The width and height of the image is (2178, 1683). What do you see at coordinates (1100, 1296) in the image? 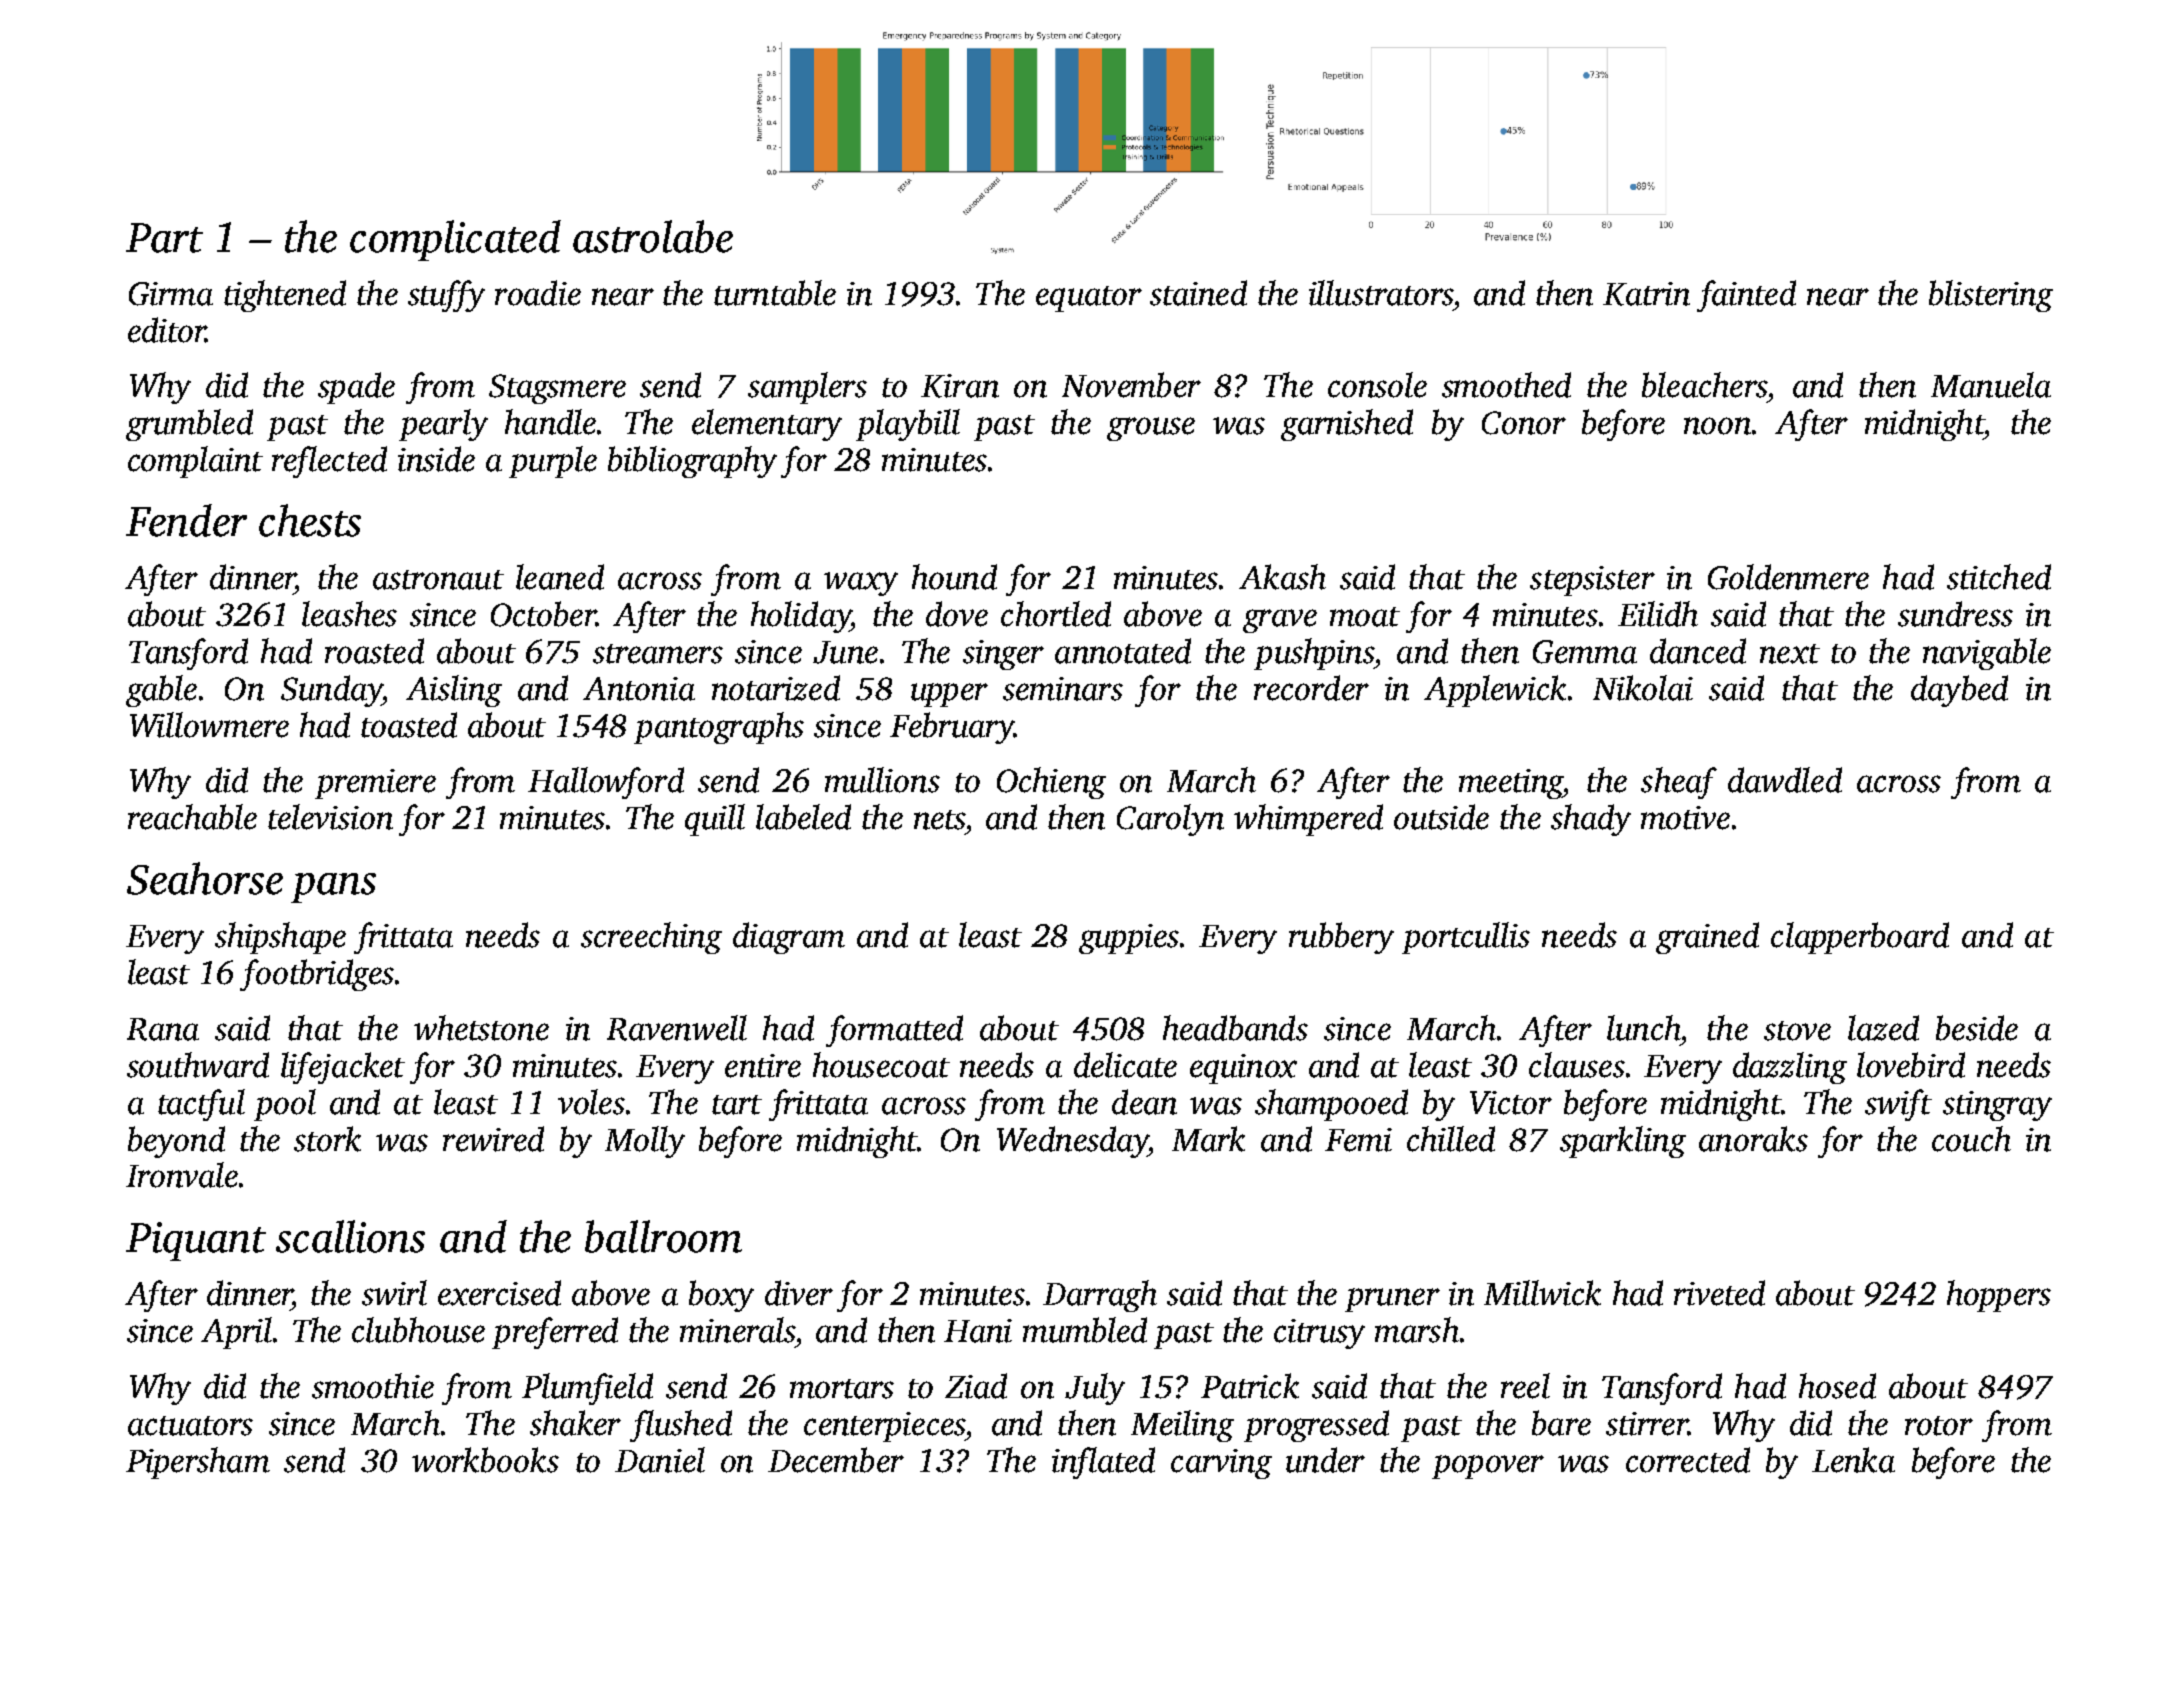
I see `Darragh` at bounding box center [1100, 1296].
